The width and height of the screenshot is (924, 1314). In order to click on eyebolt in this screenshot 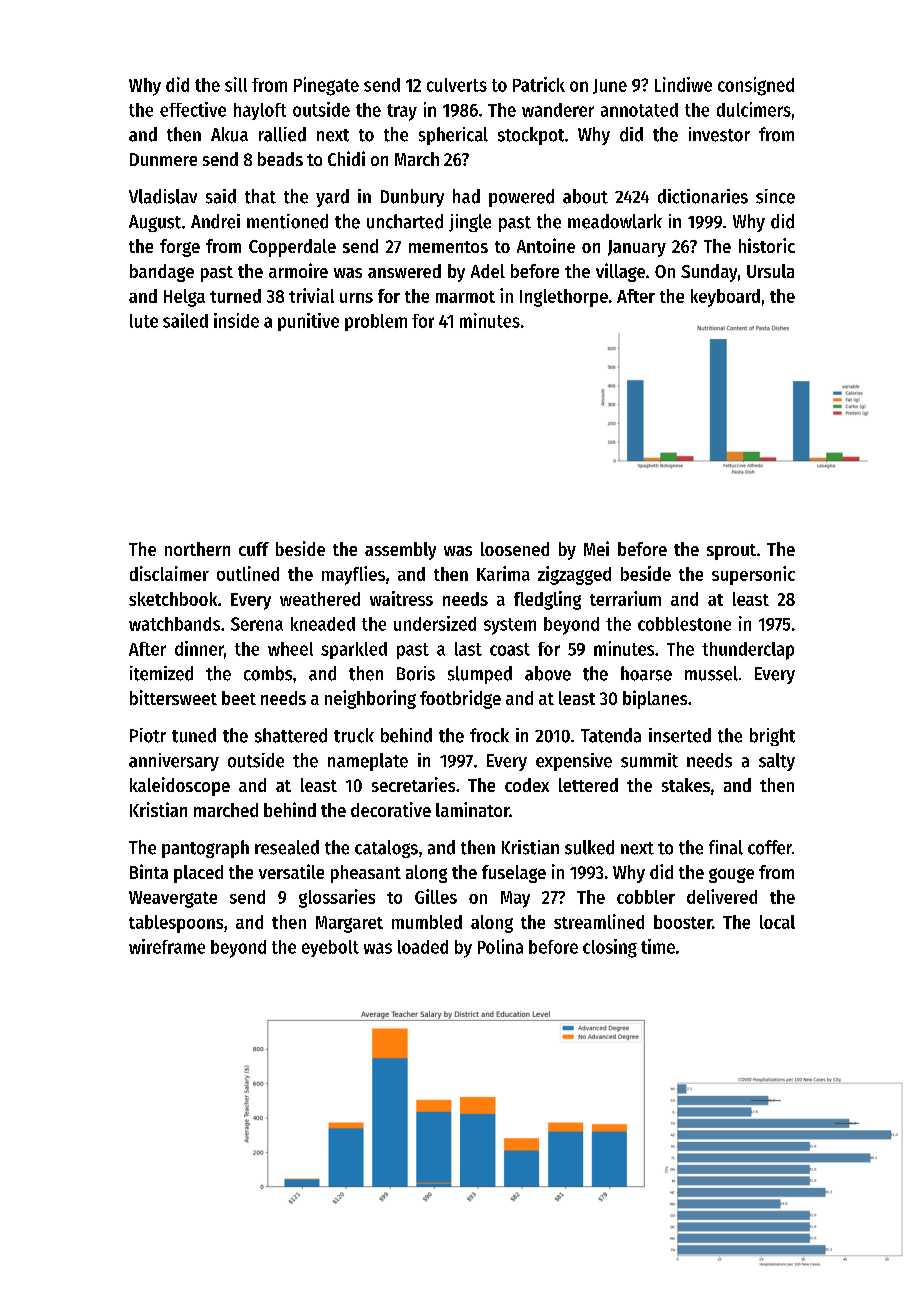, I will do `click(330, 948)`.
